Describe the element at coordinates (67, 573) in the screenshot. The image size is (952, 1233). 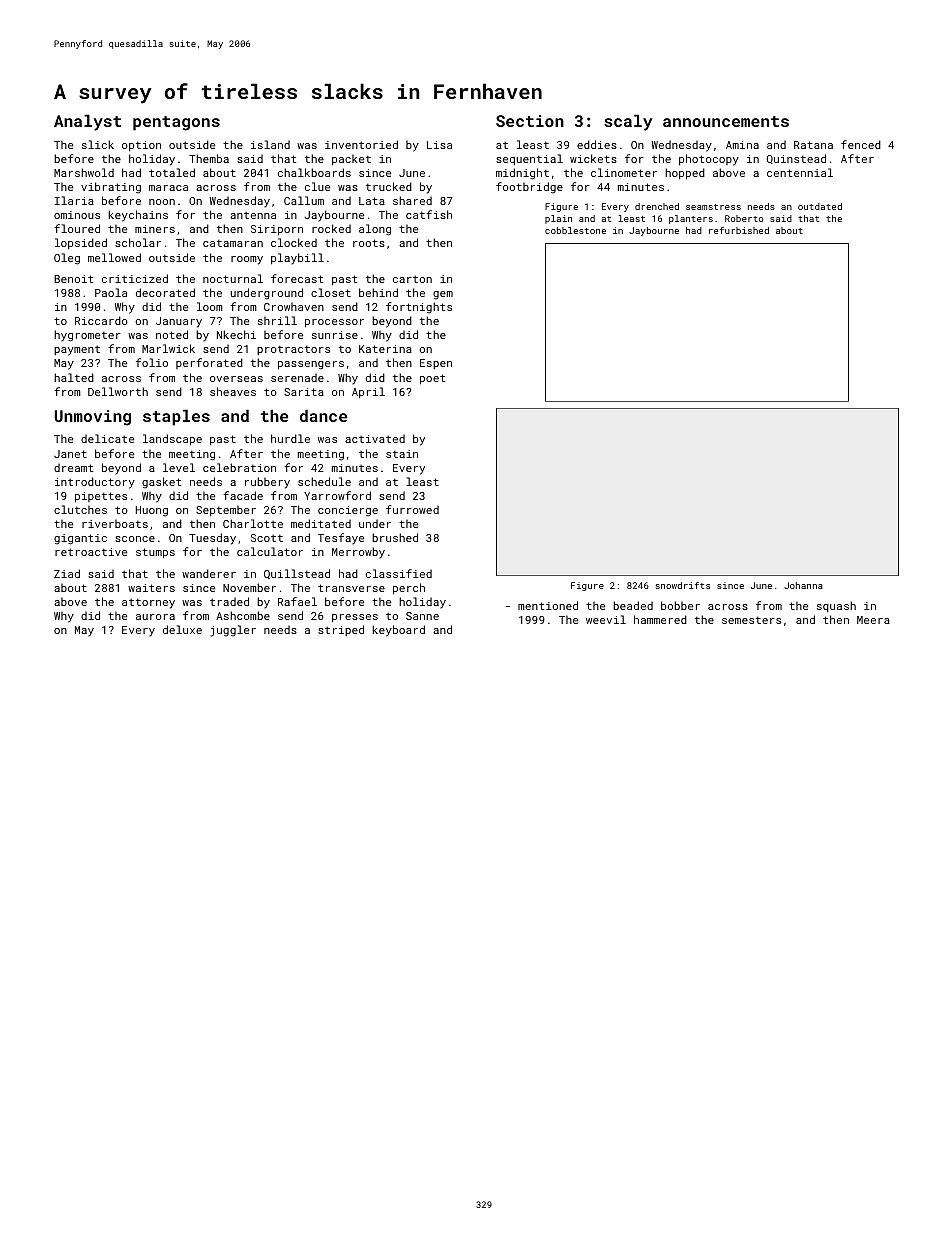
I see `Ziad` at that location.
